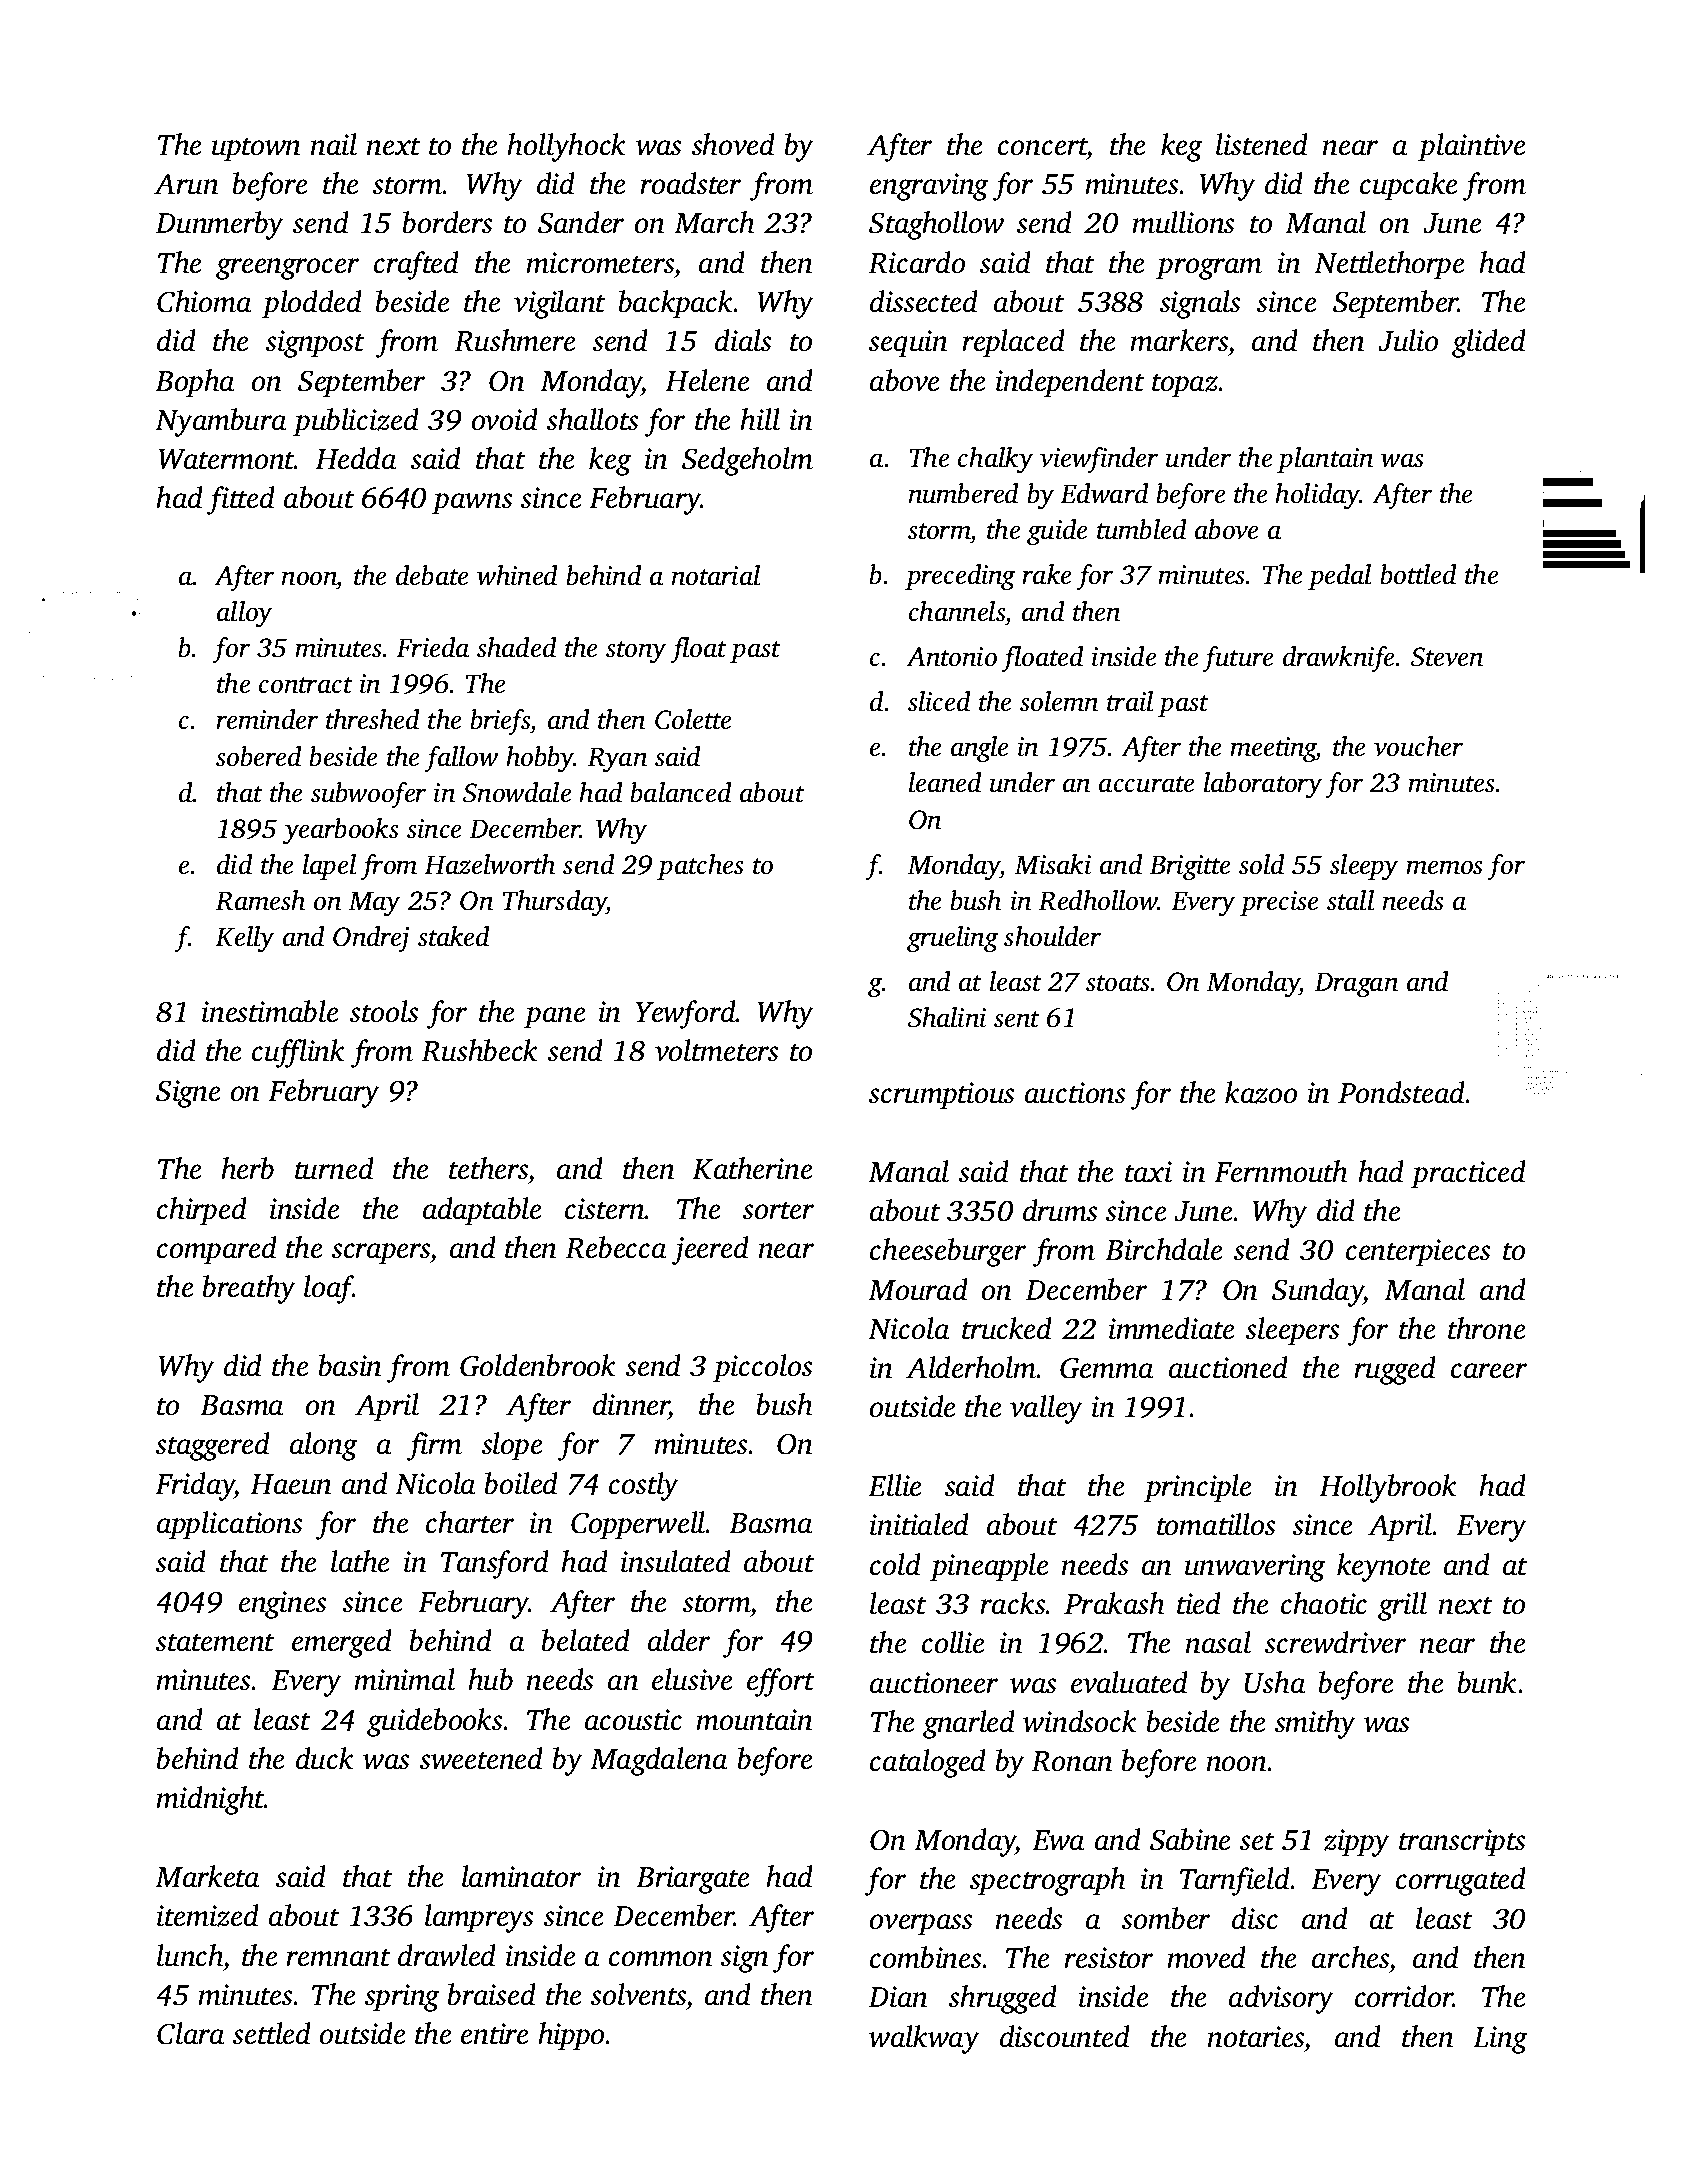  I want to click on spring, so click(402, 1998).
